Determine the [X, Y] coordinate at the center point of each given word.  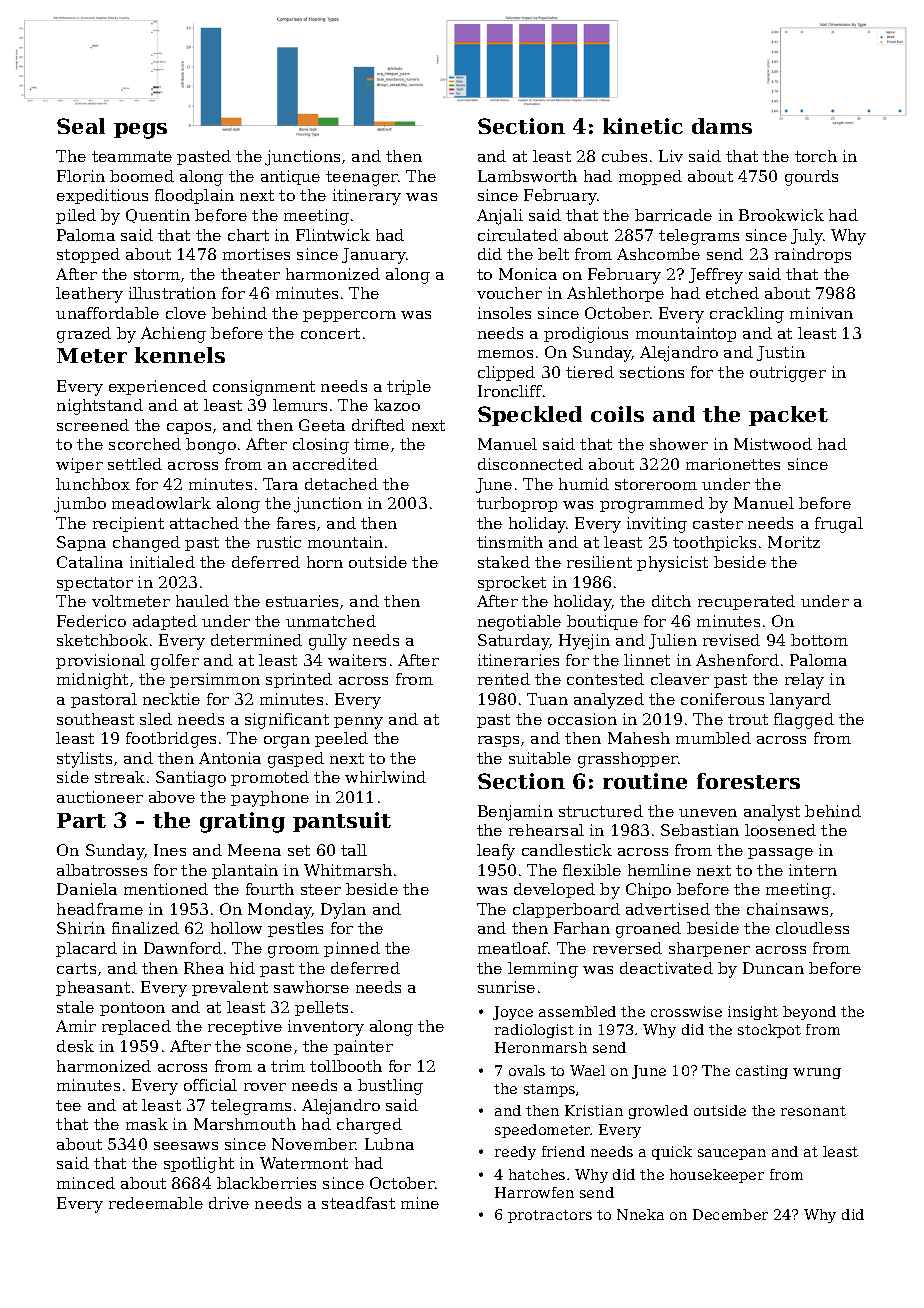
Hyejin [584, 642]
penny [358, 723]
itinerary [367, 197]
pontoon [132, 1009]
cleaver [680, 679]
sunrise [506, 987]
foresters [748, 781]
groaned [648, 930]
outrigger [788, 374]
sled [156, 719]
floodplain [194, 196]
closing [321, 446]
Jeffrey [716, 276]
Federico [91, 621]
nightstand [100, 407]
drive [229, 1203]
